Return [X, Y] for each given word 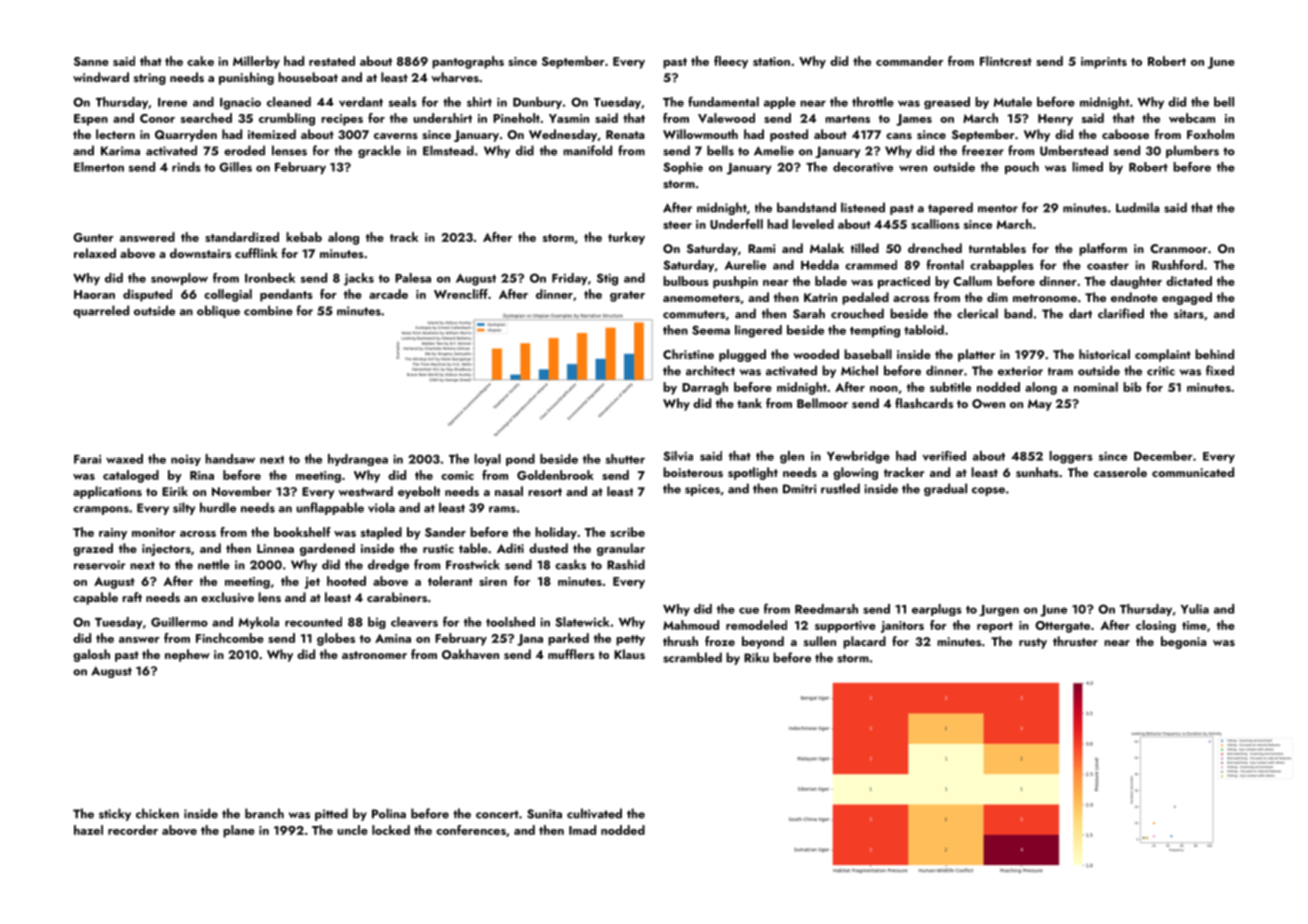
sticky [115, 814]
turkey [626, 238]
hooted [346, 581]
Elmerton [99, 167]
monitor [154, 532]
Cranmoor [1178, 248]
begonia [1184, 642]
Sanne [91, 61]
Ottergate [1062, 627]
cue [749, 610]
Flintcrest [1006, 61]
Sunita [544, 814]
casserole [1120, 472]
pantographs [468, 62]
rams [502, 509]
